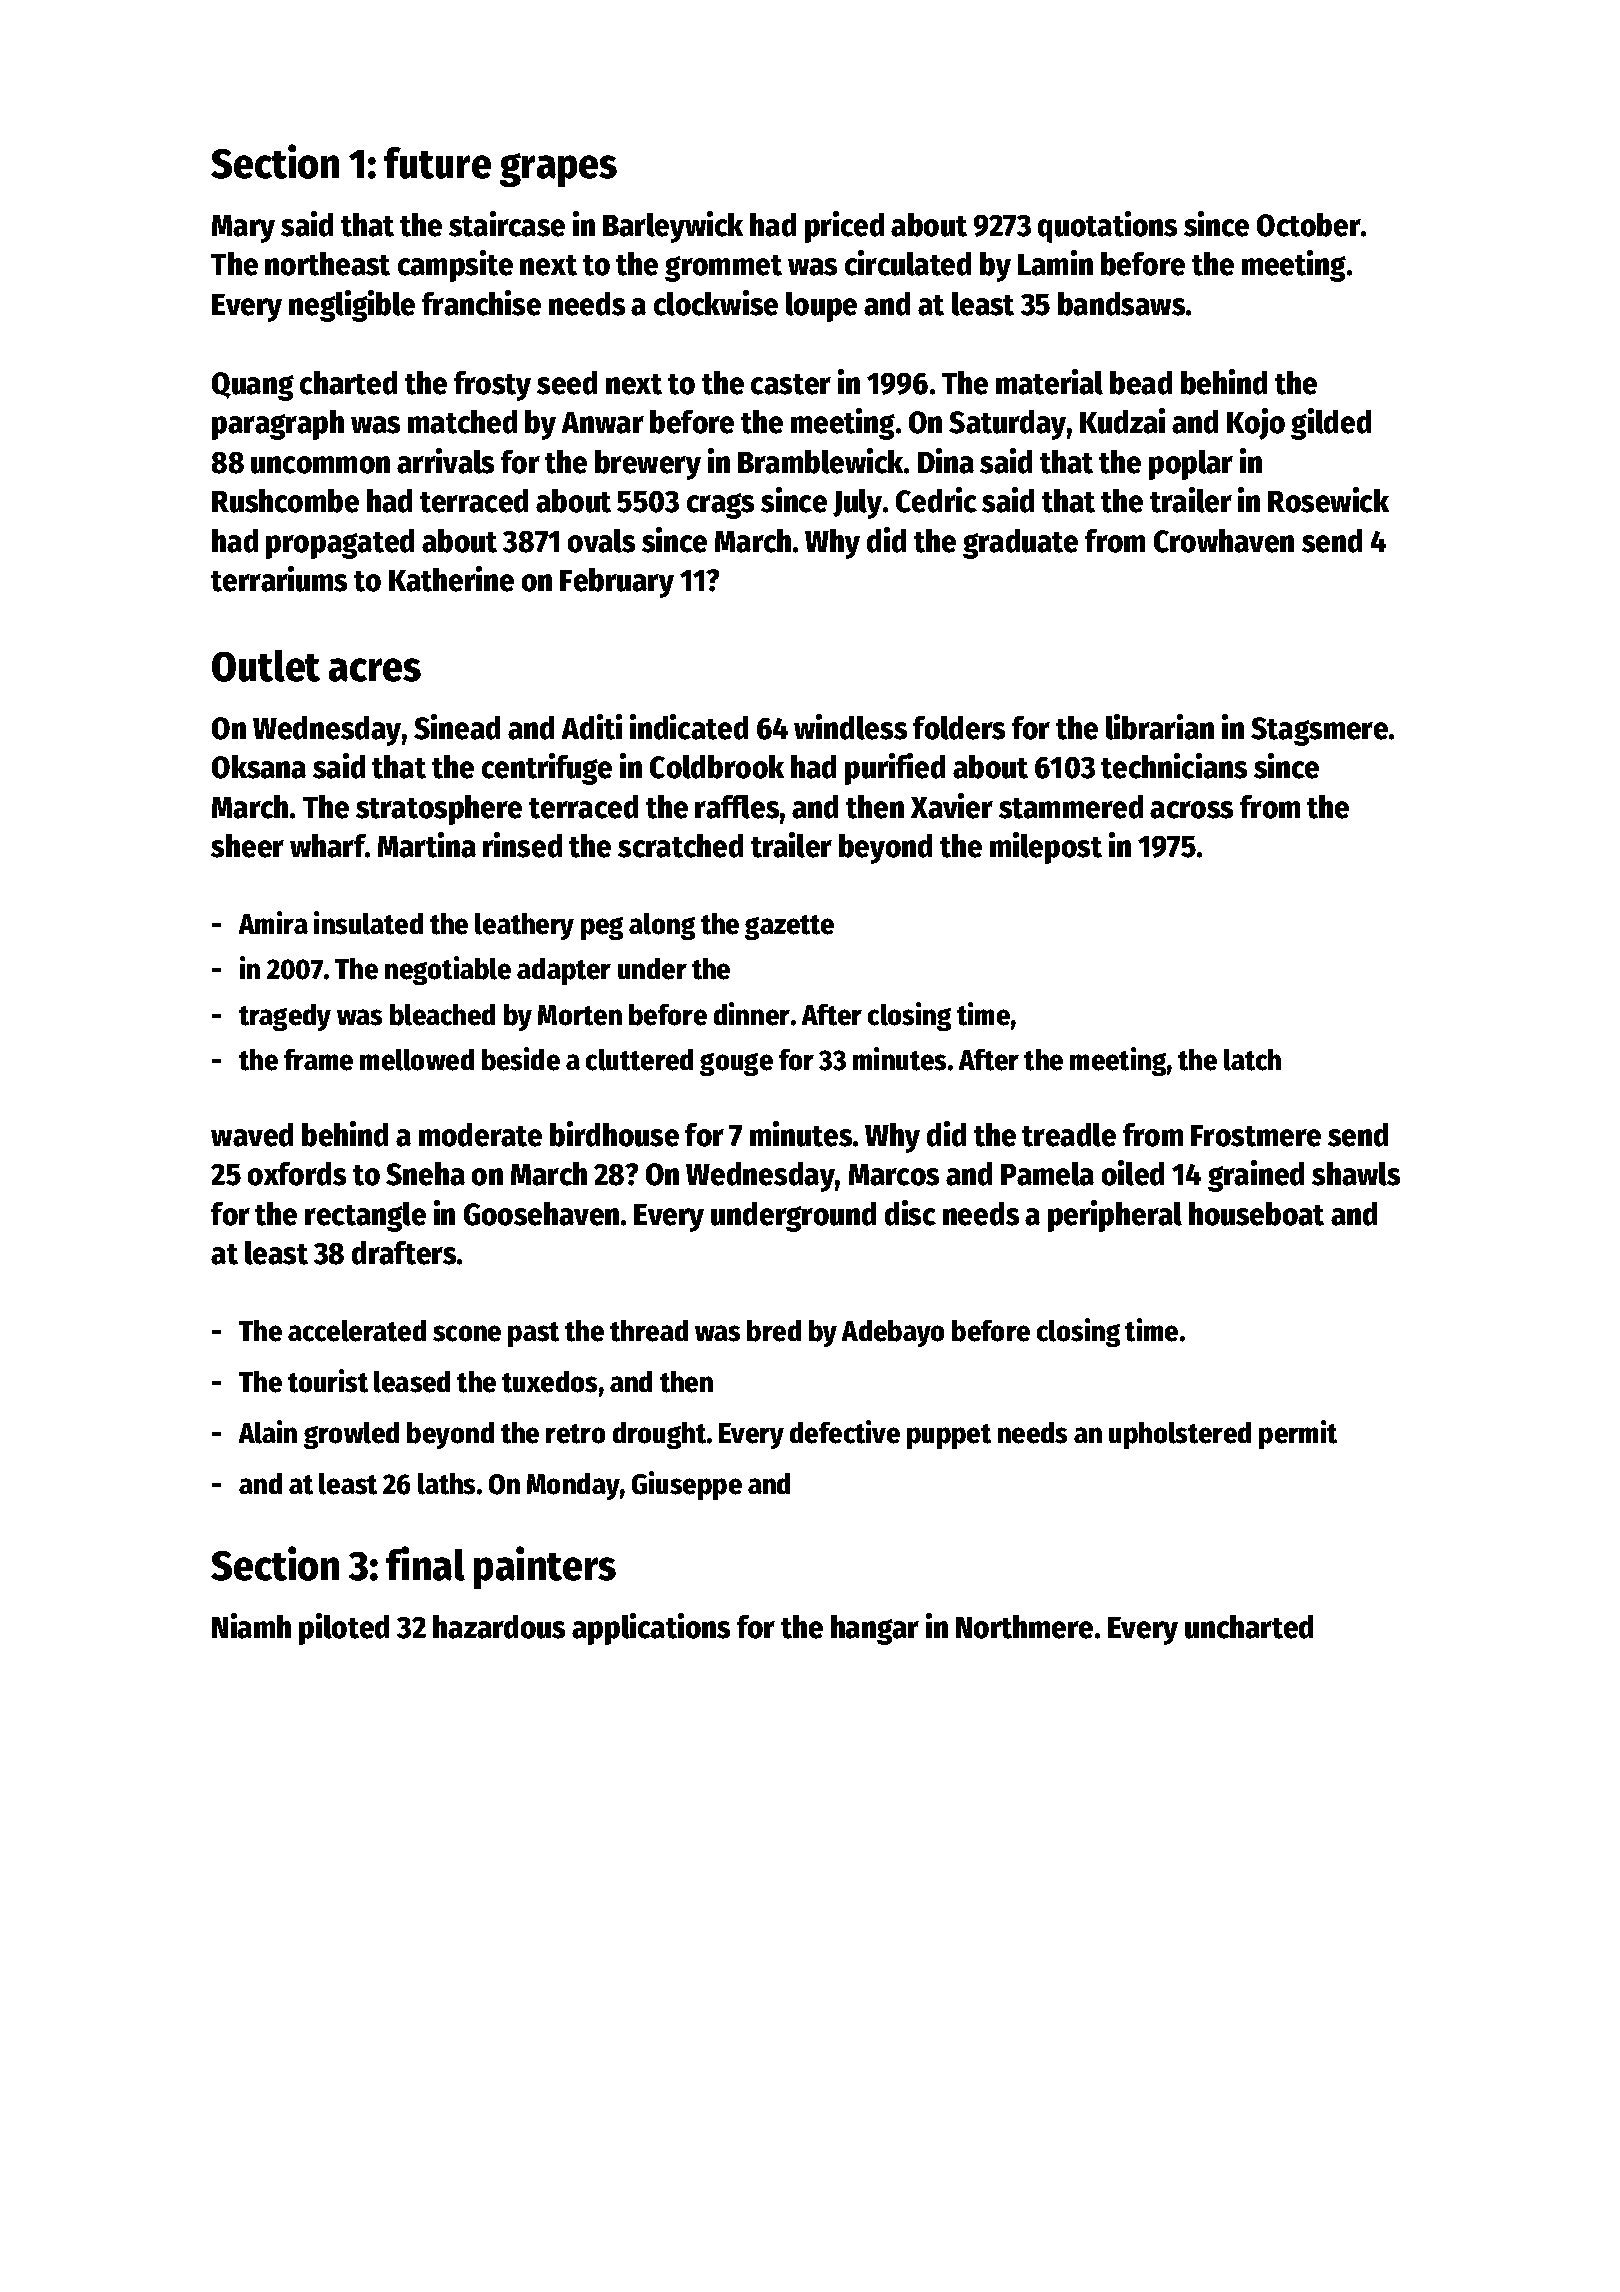 This document has width=1620, height=2292. I want to click on windless, so click(850, 727).
